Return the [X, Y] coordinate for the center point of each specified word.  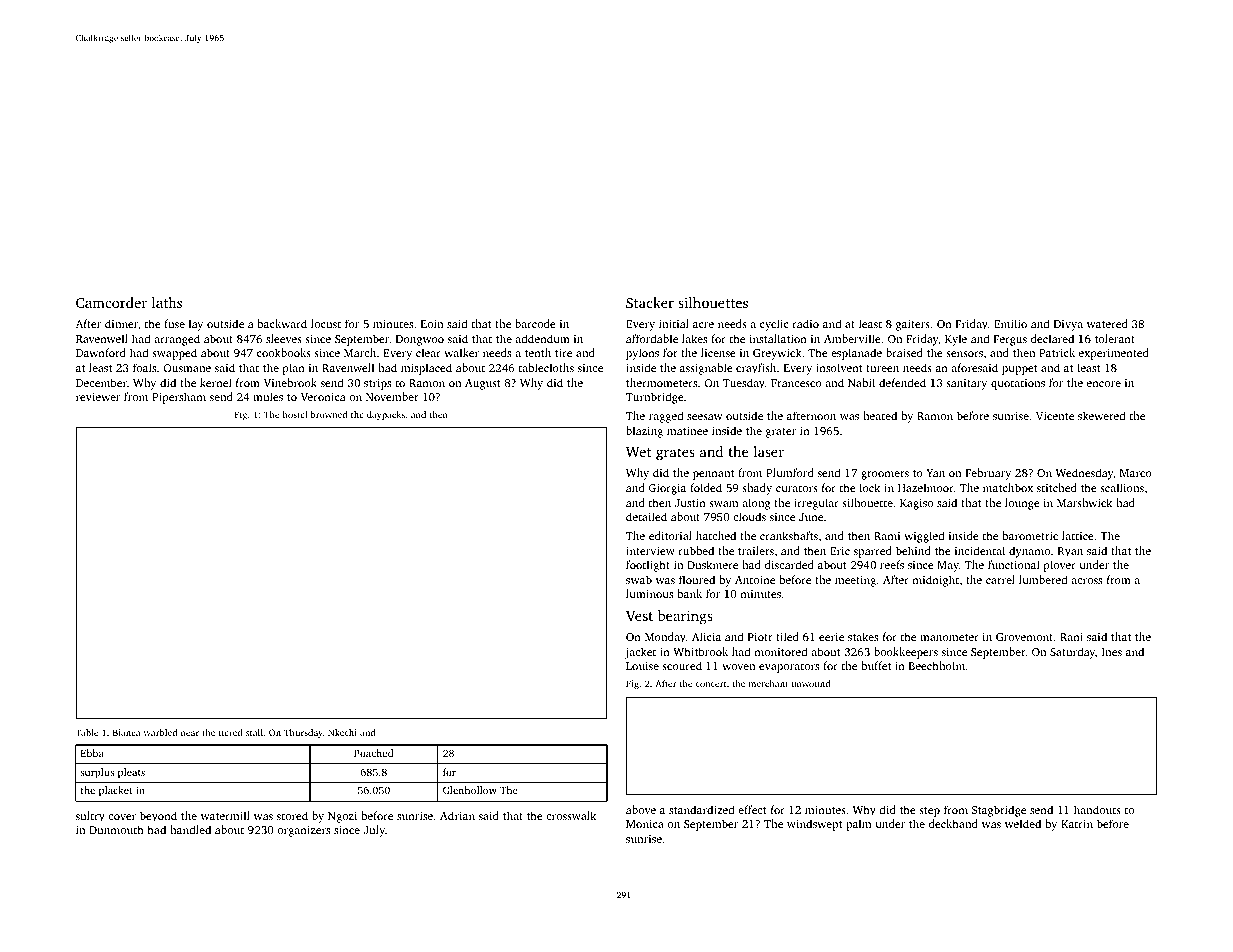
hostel [295, 414]
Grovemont [1024, 637]
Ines [1112, 652]
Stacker [650, 302]
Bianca [126, 732]
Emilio [1010, 323]
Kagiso [916, 504]
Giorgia [667, 489]
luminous [649, 593]
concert [711, 684]
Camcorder [111, 302]
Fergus [1010, 340]
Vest [639, 616]
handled [190, 829]
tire [563, 353]
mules [268, 396]
